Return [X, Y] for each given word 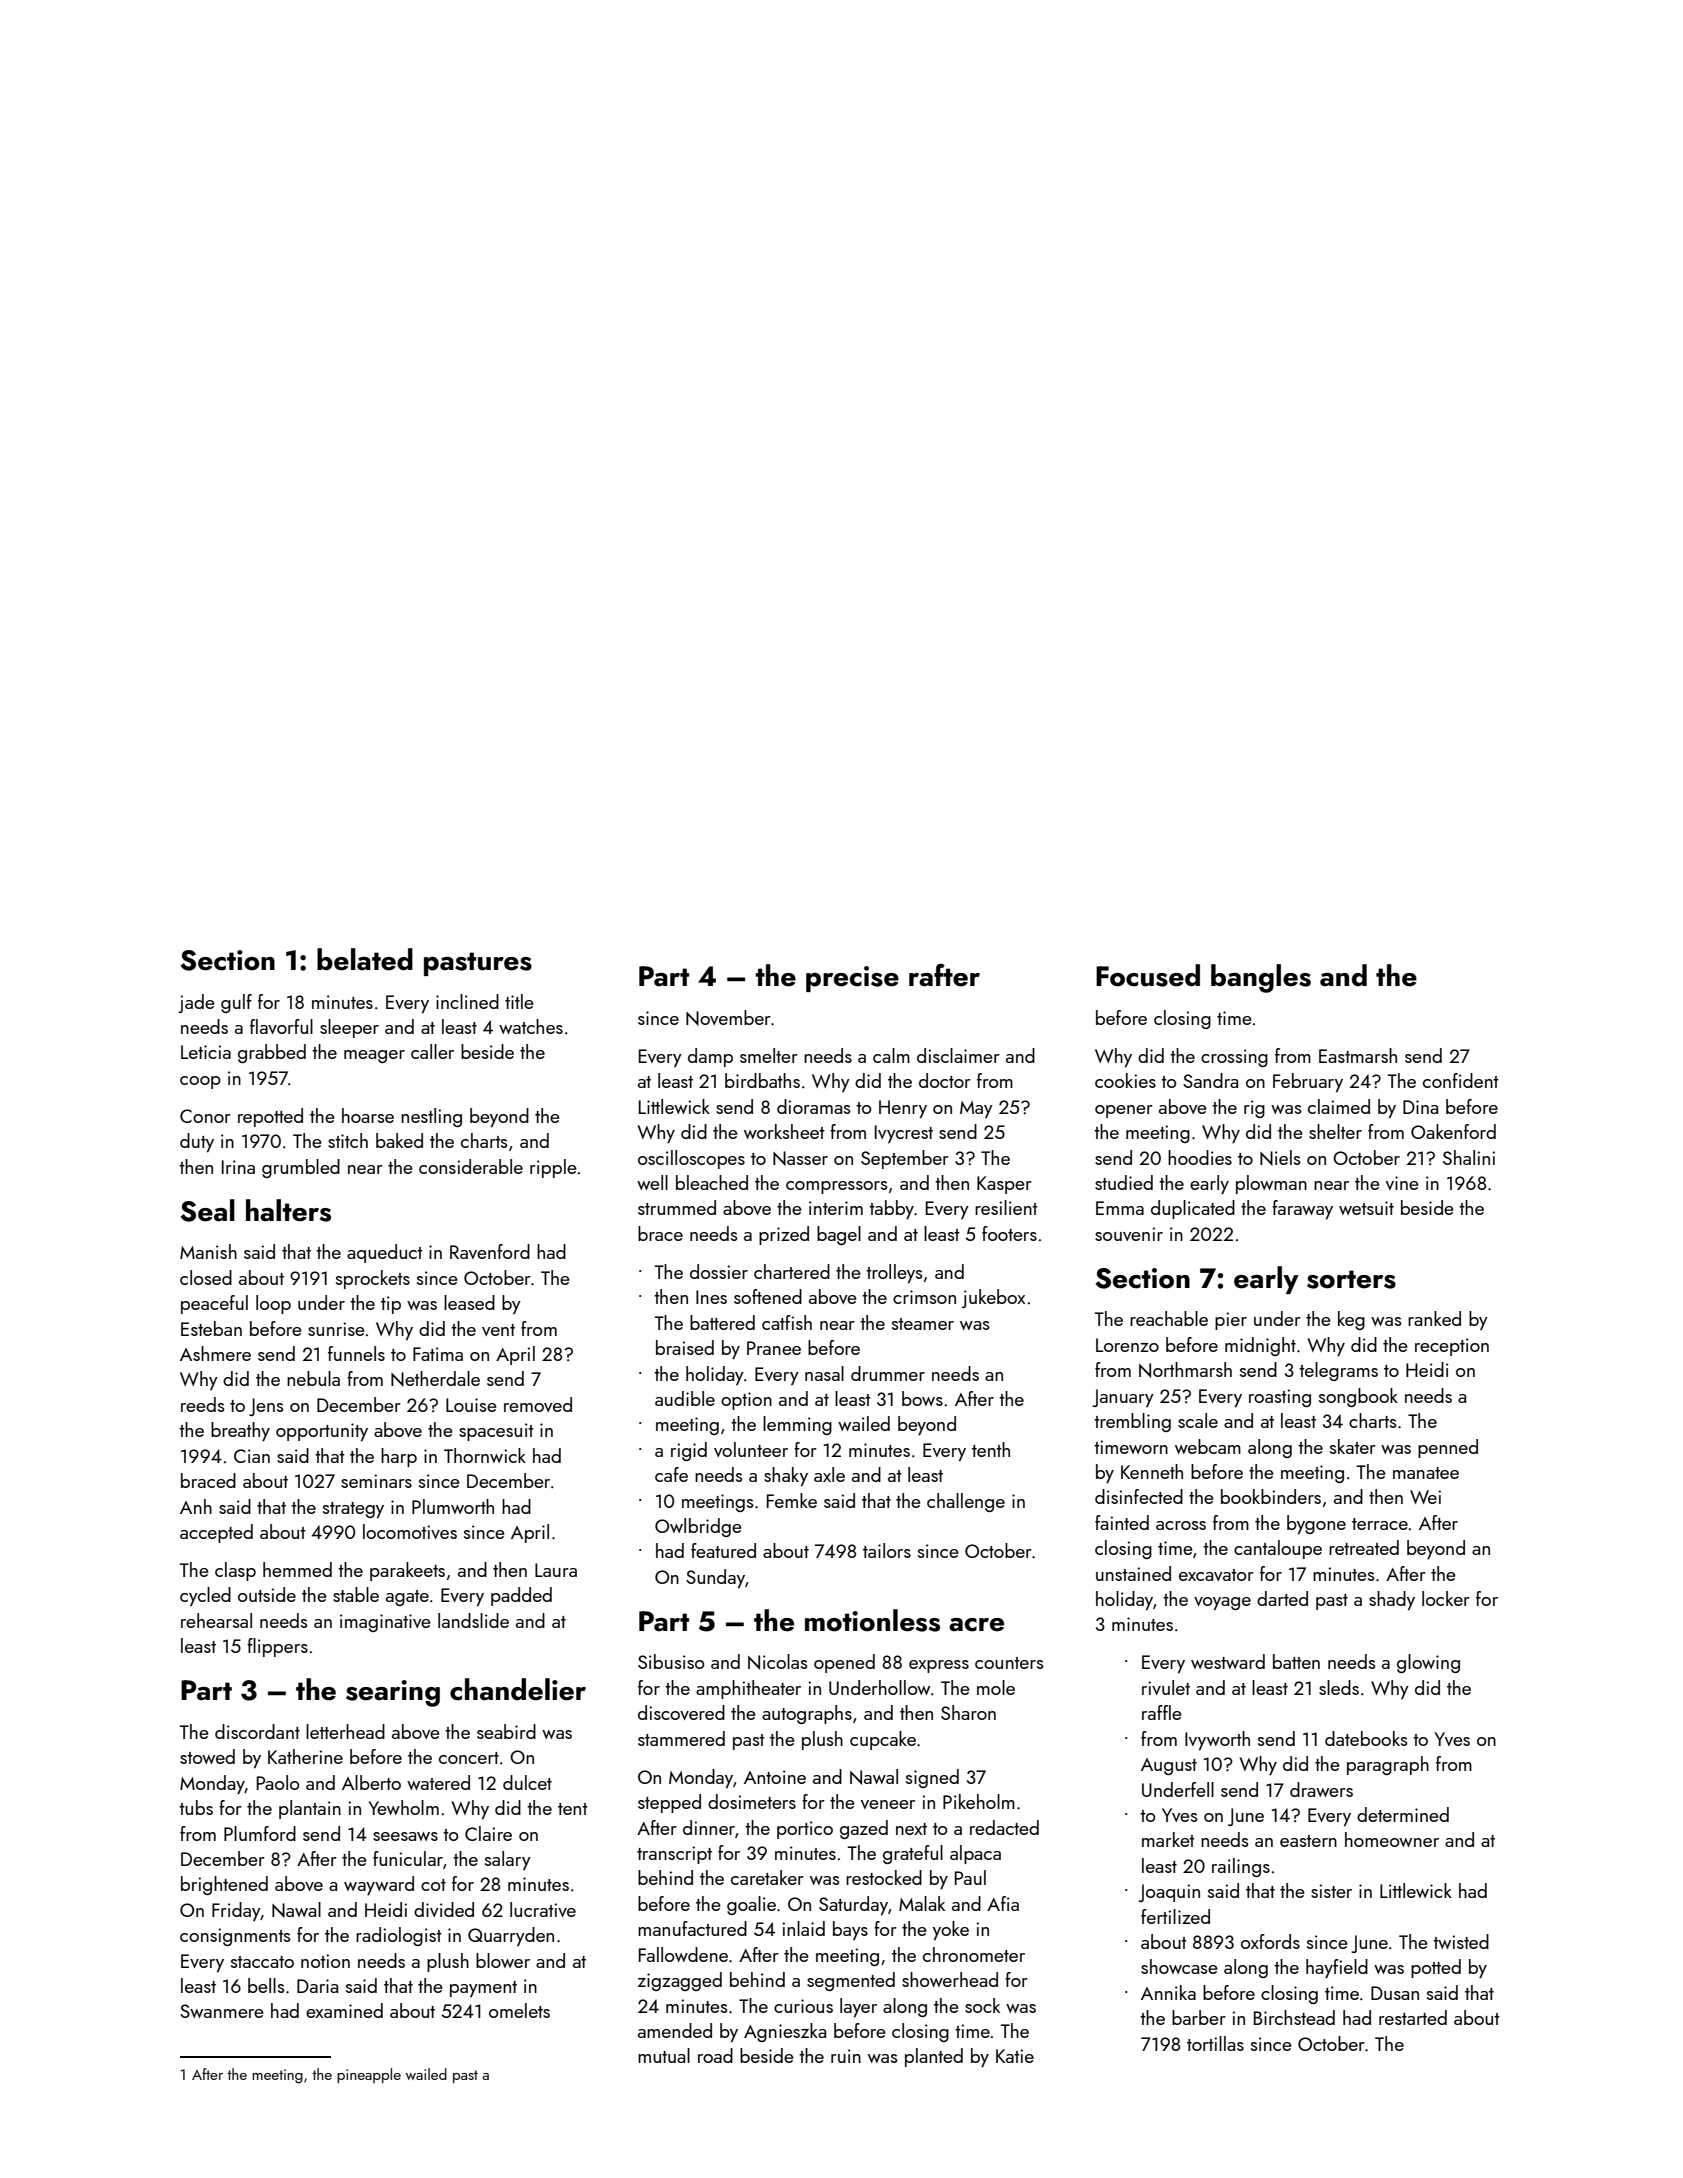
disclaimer [958, 1055]
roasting [1280, 1398]
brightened [224, 1885]
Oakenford [1453, 1131]
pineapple [369, 2075]
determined [1403, 1814]
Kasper [1004, 1185]
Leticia [206, 1052]
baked [399, 1140]
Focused [1148, 975]
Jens [266, 1407]
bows [922, 1398]
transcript [674, 1855]
